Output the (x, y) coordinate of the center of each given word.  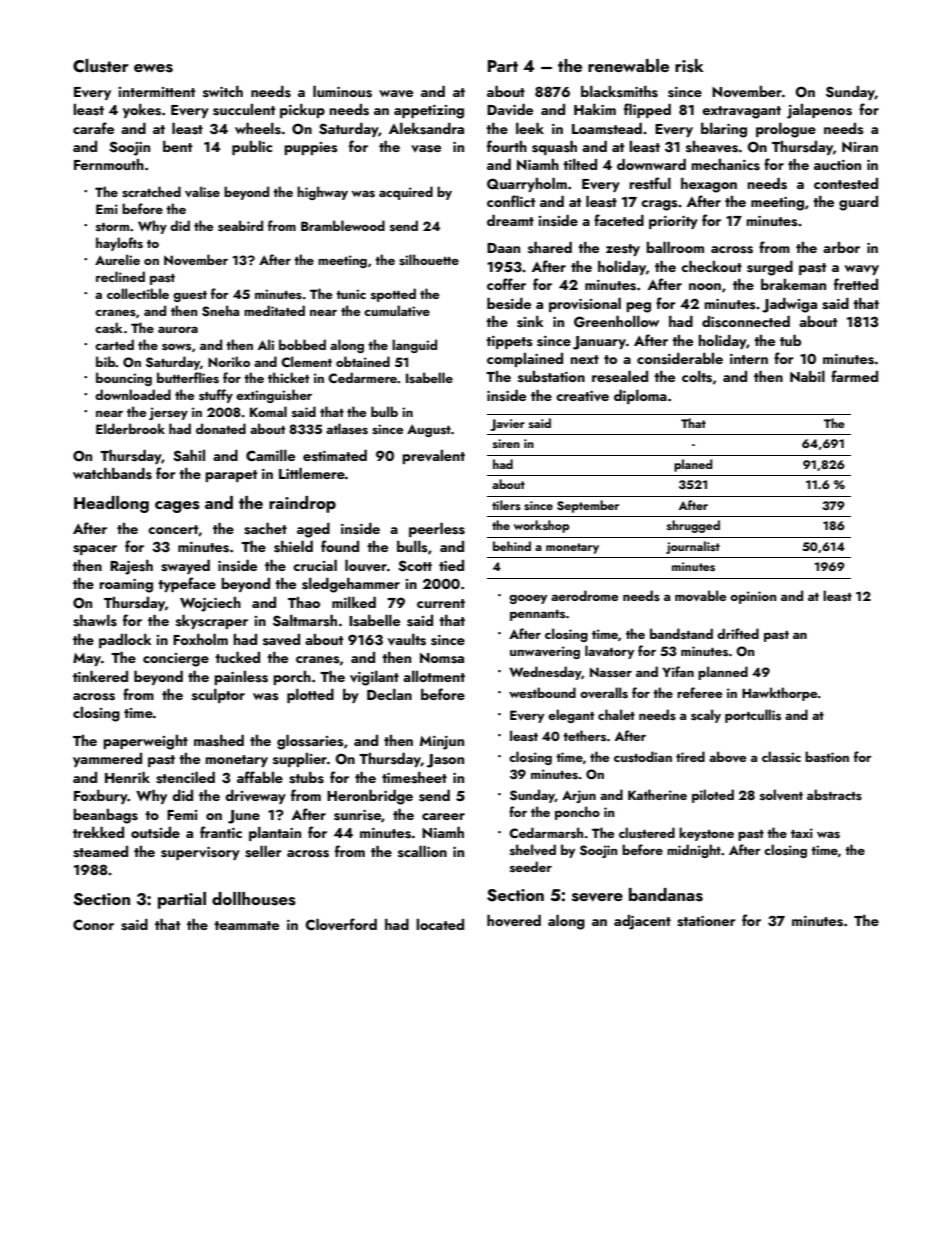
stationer (706, 921)
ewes (153, 68)
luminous (342, 91)
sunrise (357, 815)
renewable (628, 65)
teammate (246, 925)
